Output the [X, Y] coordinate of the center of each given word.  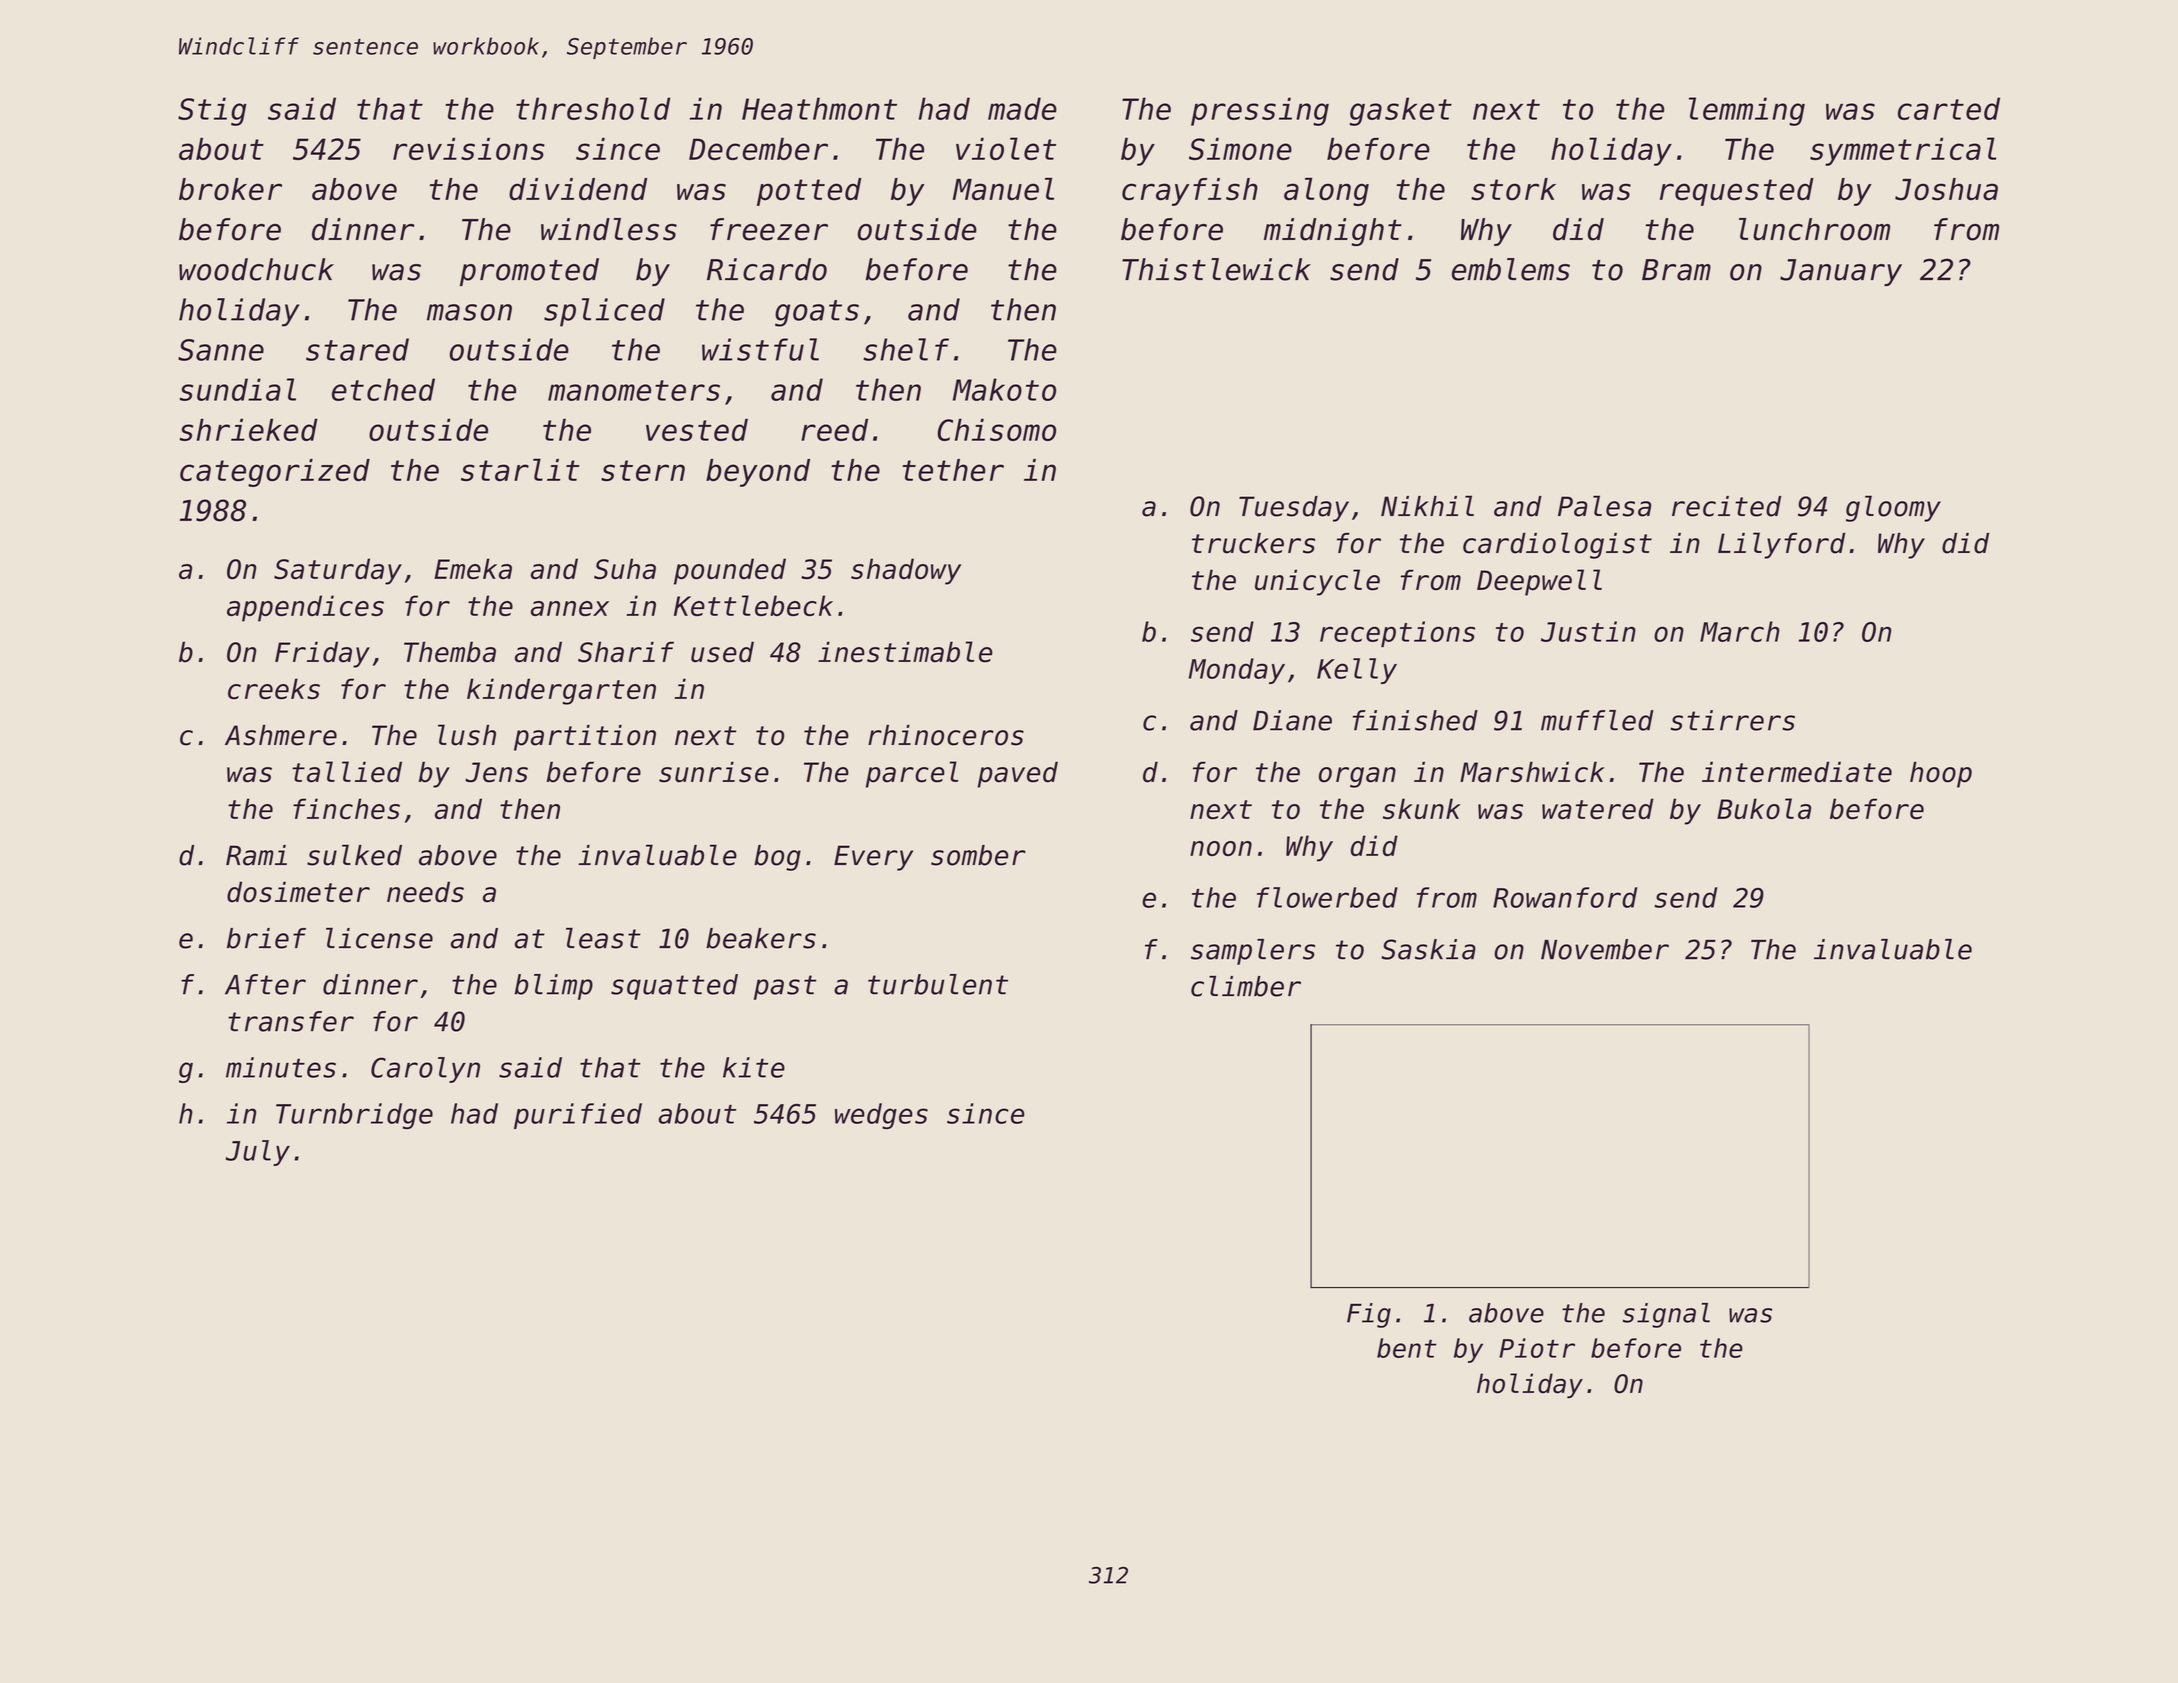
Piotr [1537, 1348]
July [258, 1153]
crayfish [1190, 192]
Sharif [626, 652]
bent [1406, 1348]
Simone [1240, 149]
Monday [1237, 671]
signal [1666, 1315]
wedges [881, 1116]
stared [357, 349]
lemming [1747, 111]
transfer [291, 1021]
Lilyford [1781, 545]
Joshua [1946, 189]
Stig [212, 111]
